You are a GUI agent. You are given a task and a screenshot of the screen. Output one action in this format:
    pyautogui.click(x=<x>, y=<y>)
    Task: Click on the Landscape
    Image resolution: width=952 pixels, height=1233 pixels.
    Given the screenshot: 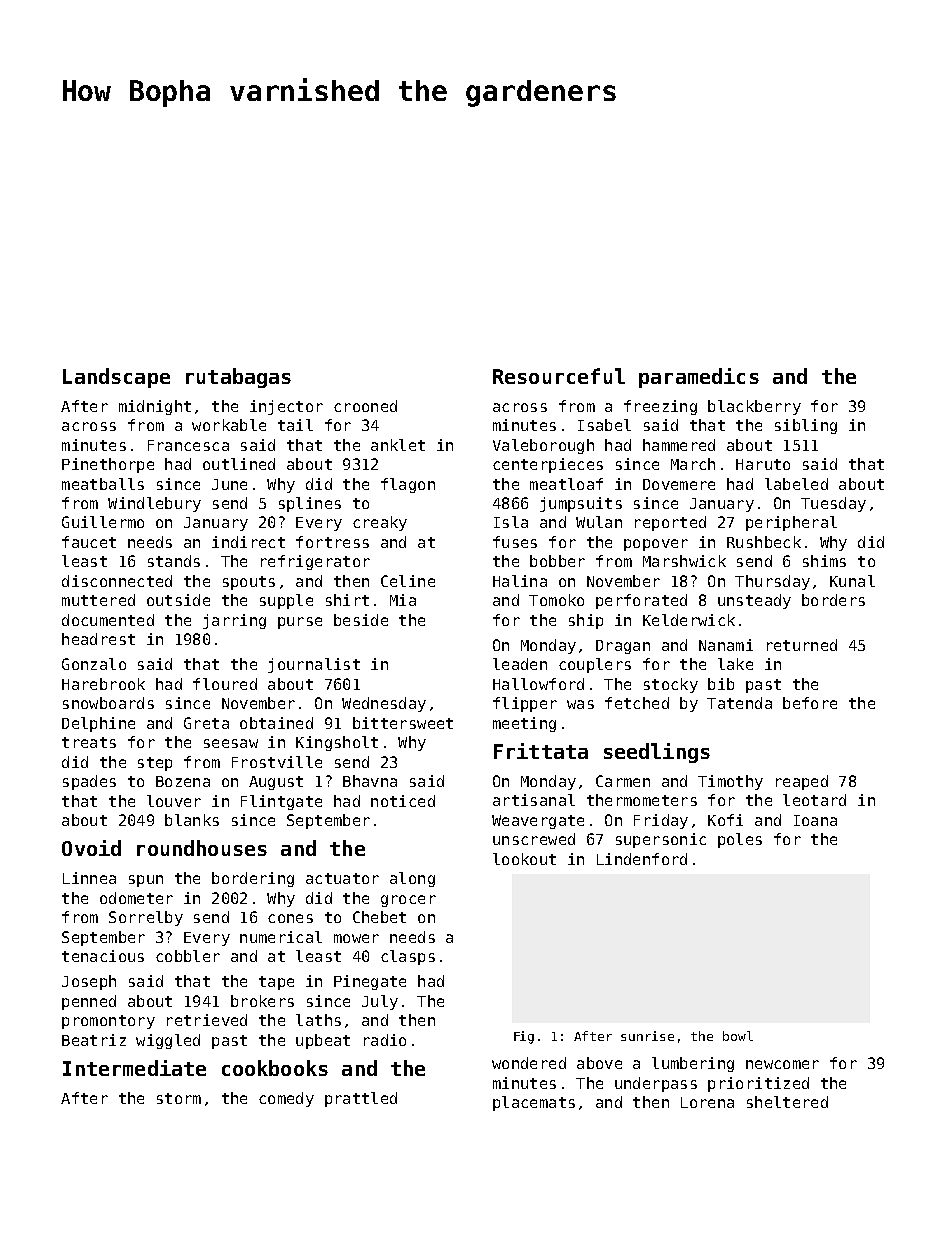 What is the action you would take?
    pyautogui.click(x=116, y=378)
